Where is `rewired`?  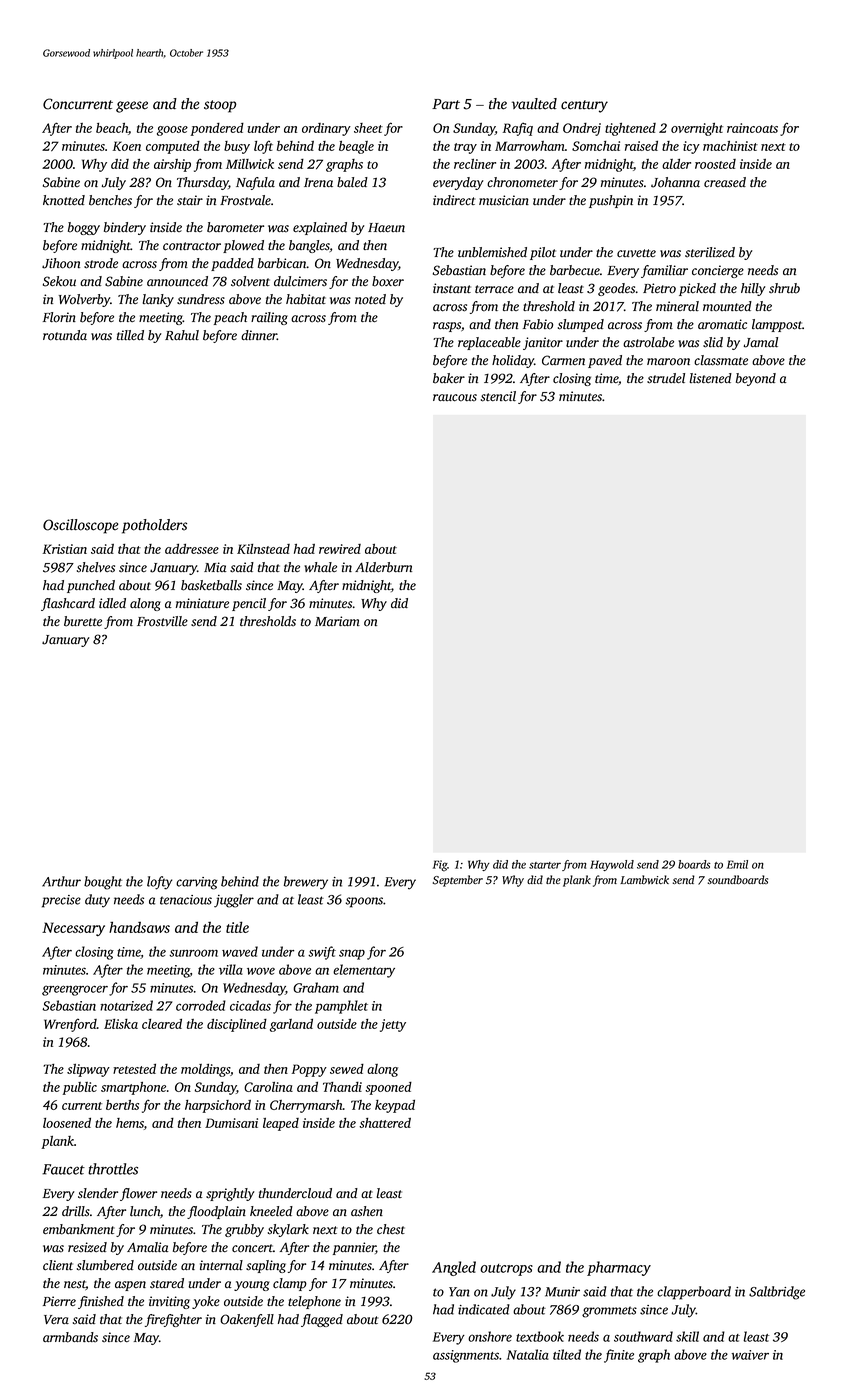 rewired is located at coordinates (340, 549).
